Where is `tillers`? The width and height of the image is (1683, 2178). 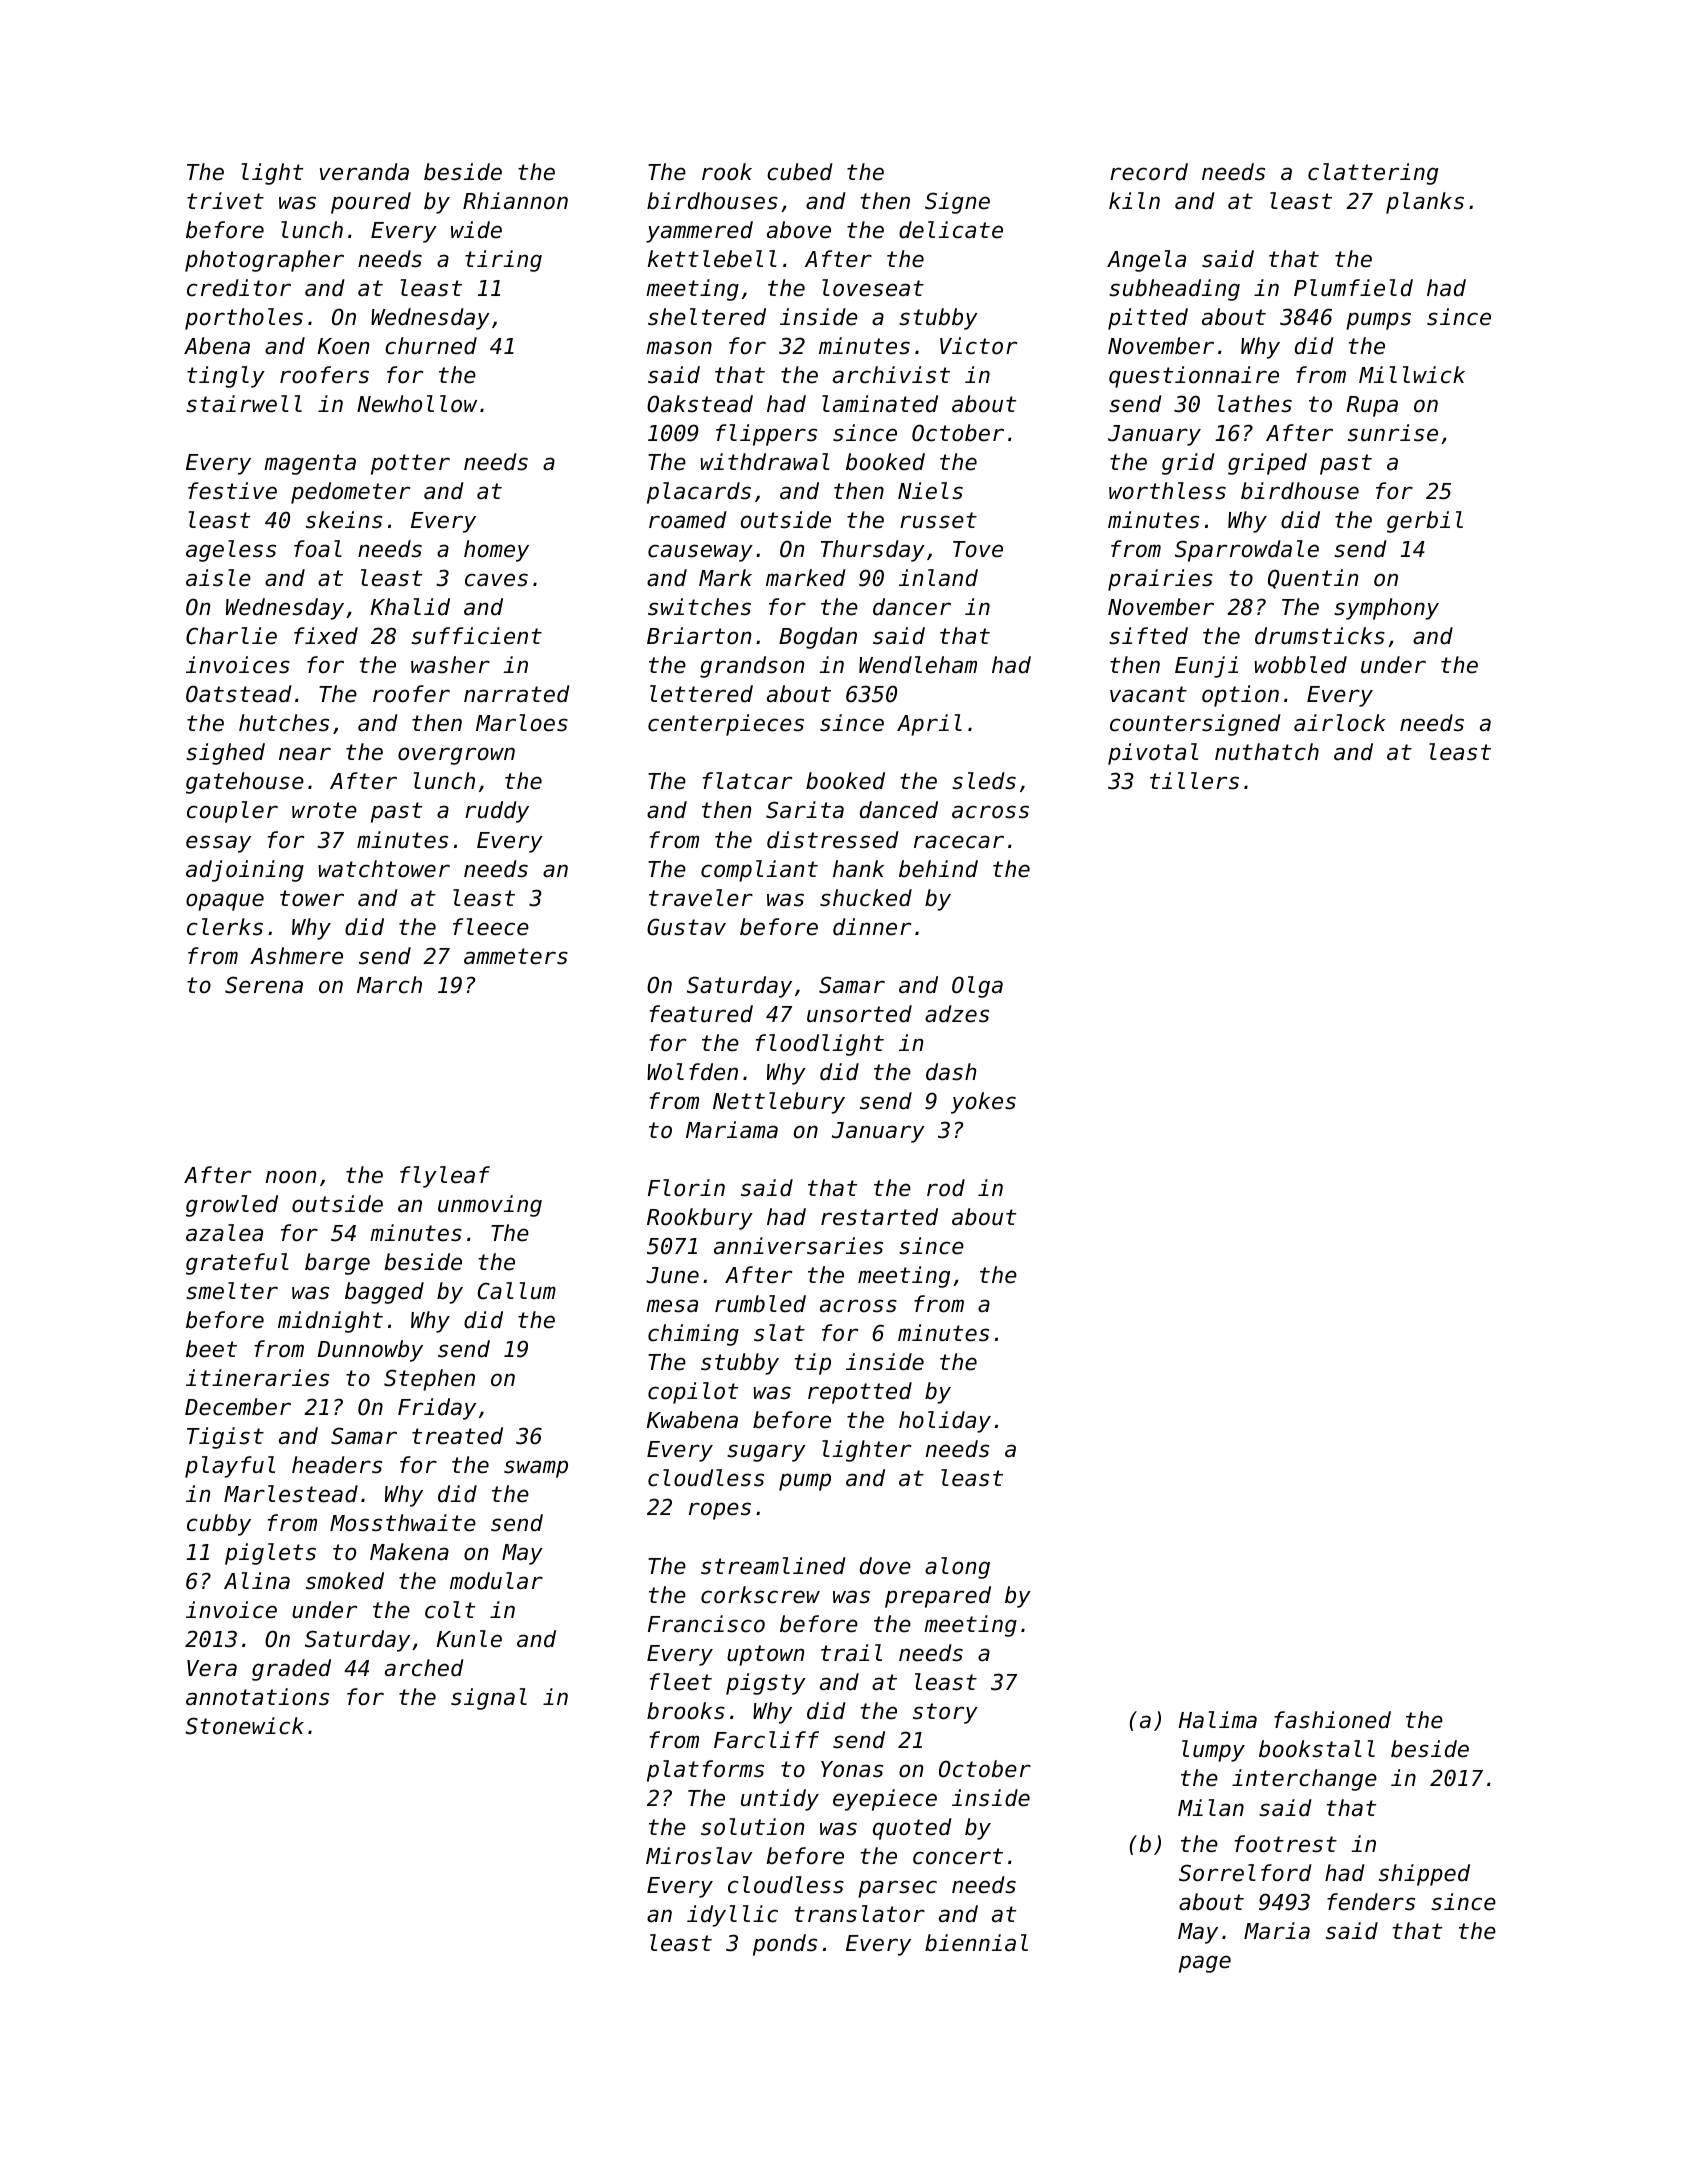
tillers is located at coordinates (1194, 781).
